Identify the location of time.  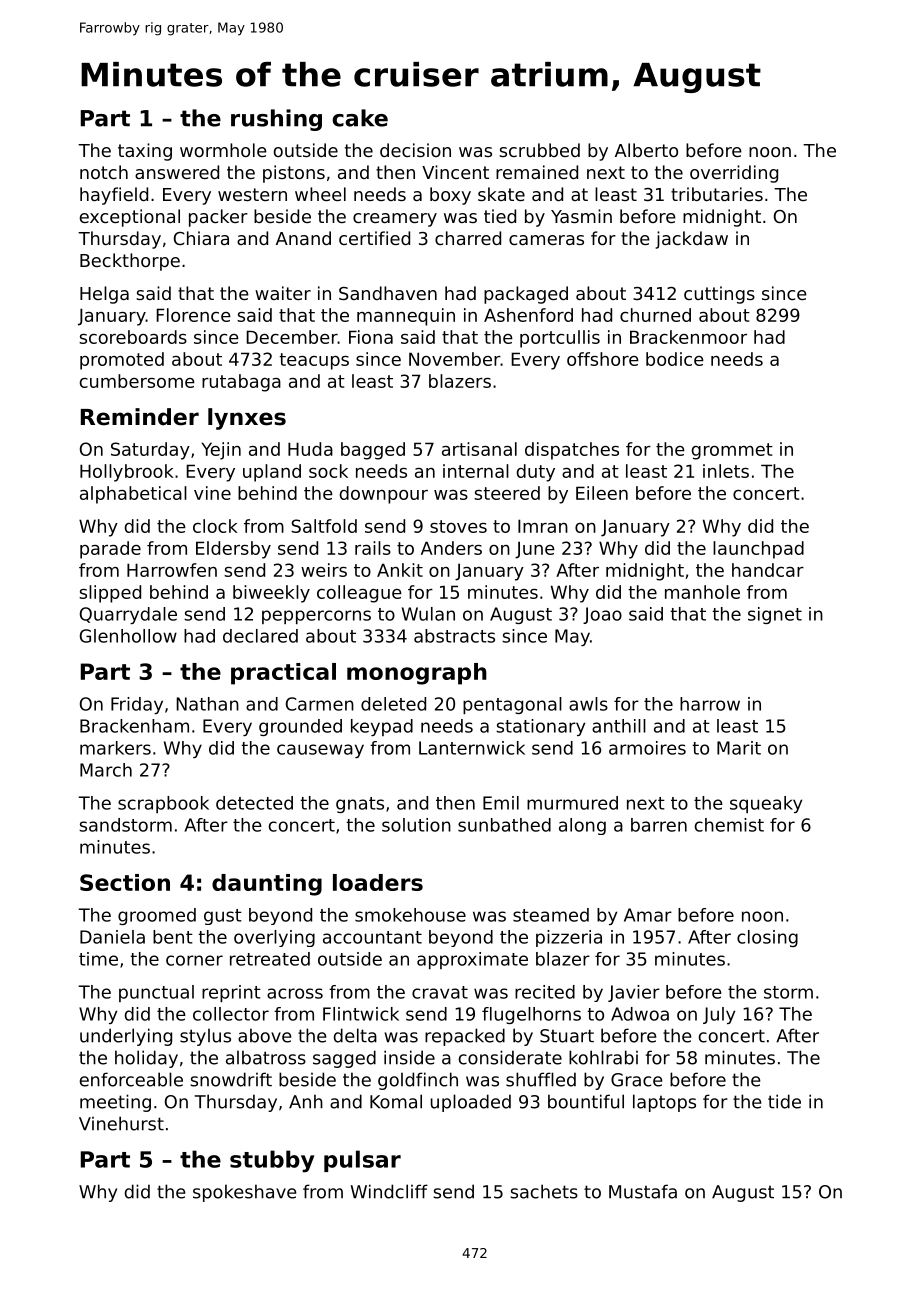
(98, 959).
